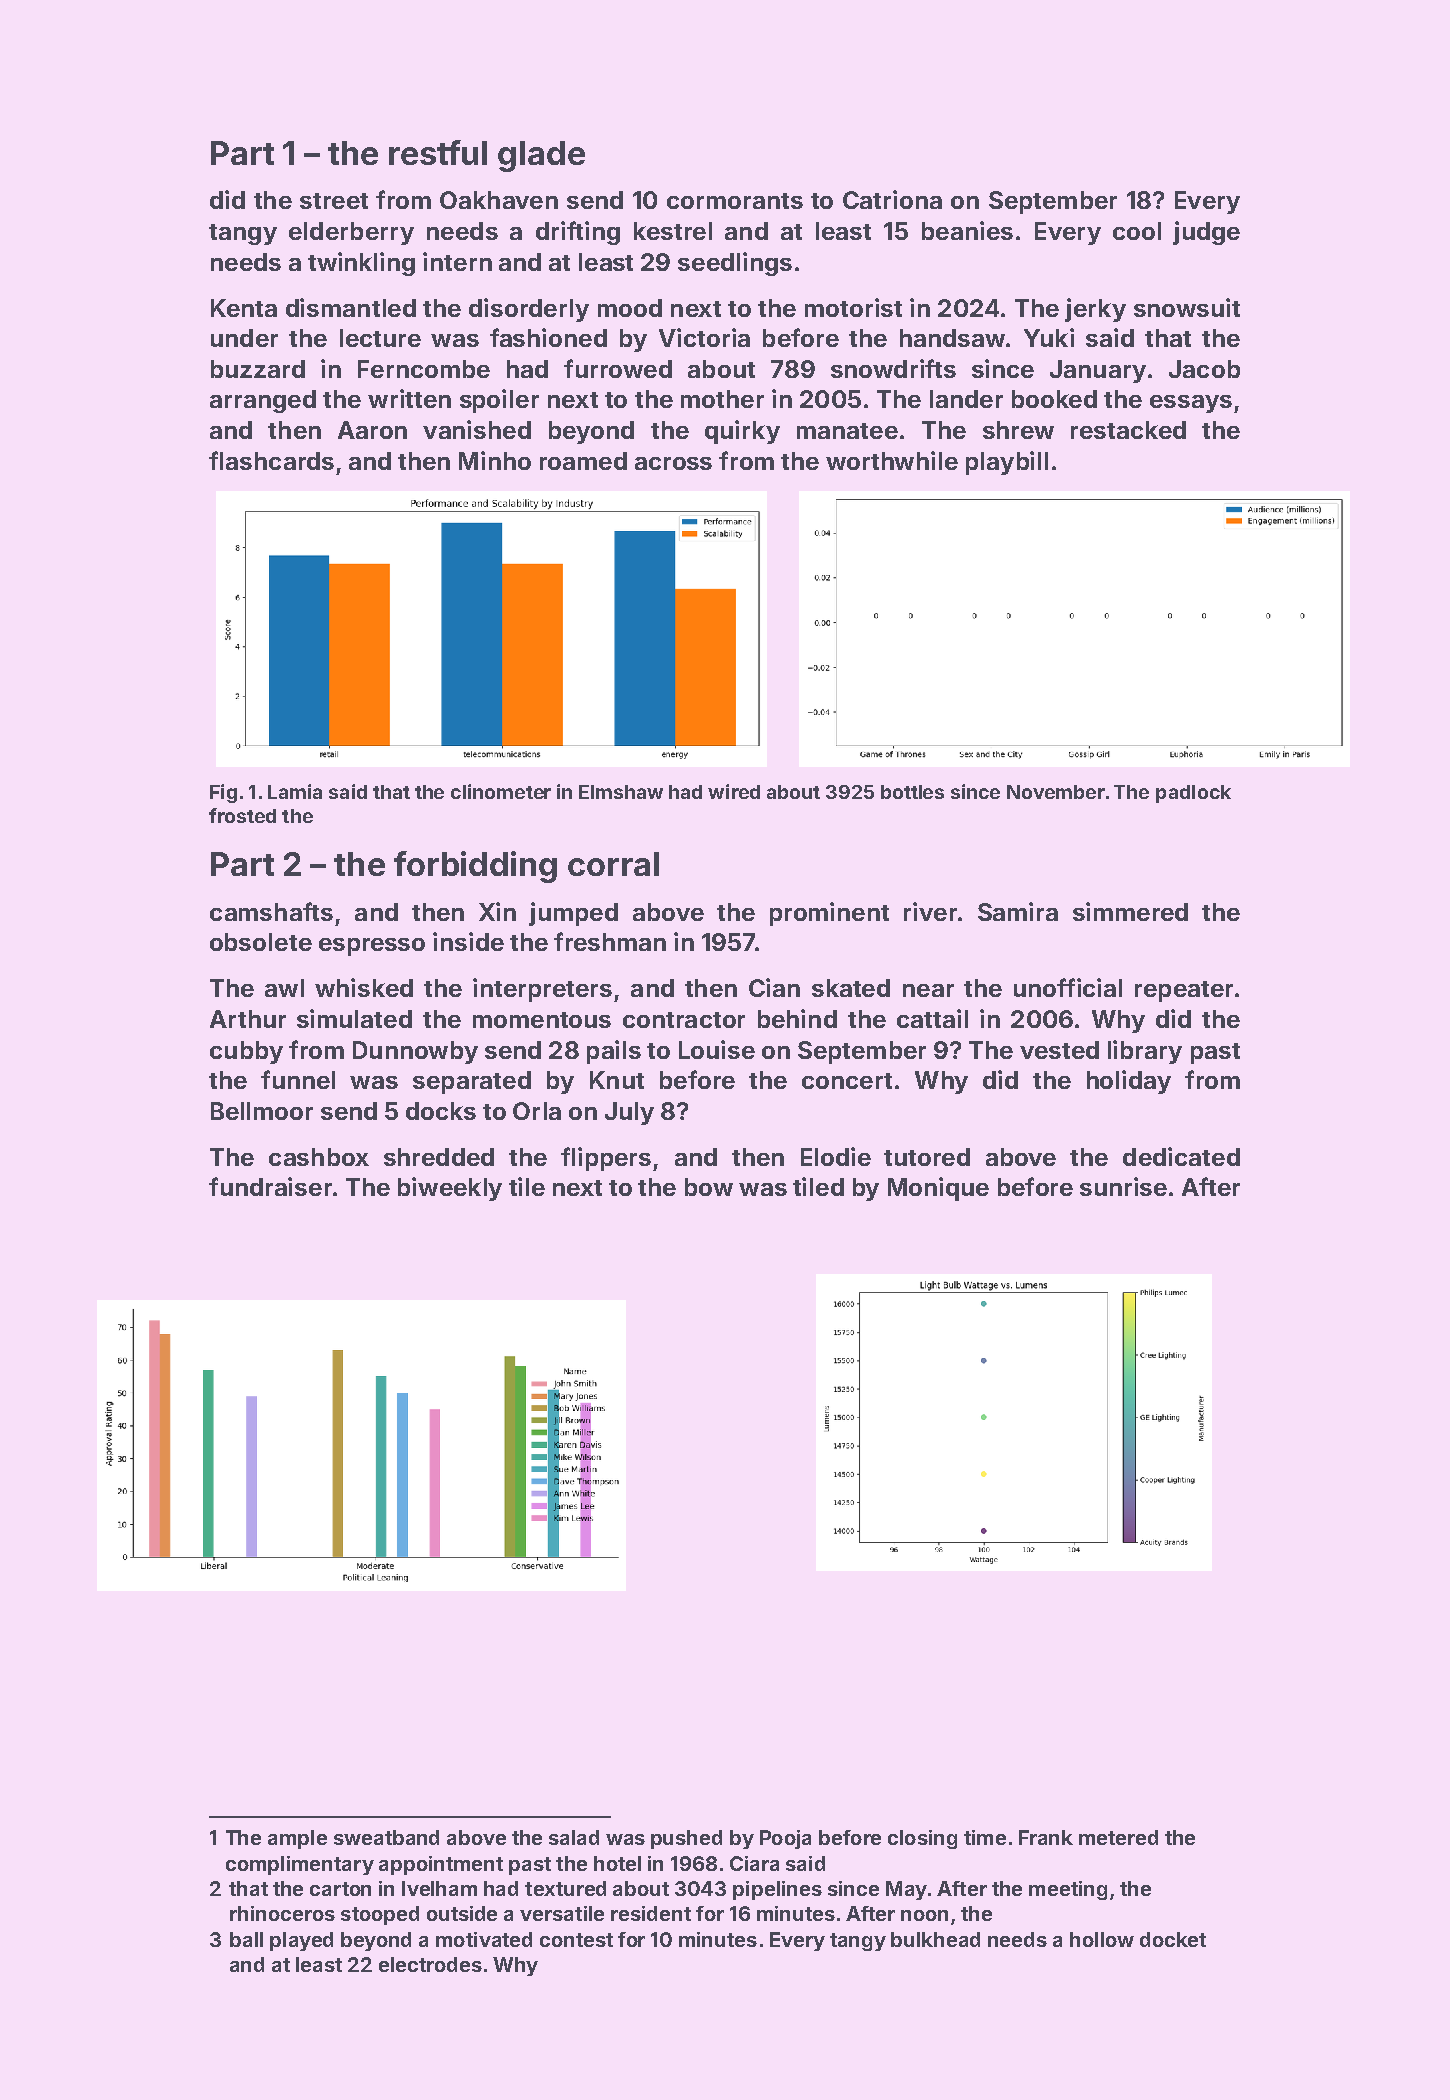 Image resolution: width=1450 pixels, height=2100 pixels. I want to click on Monique, so click(938, 1189).
